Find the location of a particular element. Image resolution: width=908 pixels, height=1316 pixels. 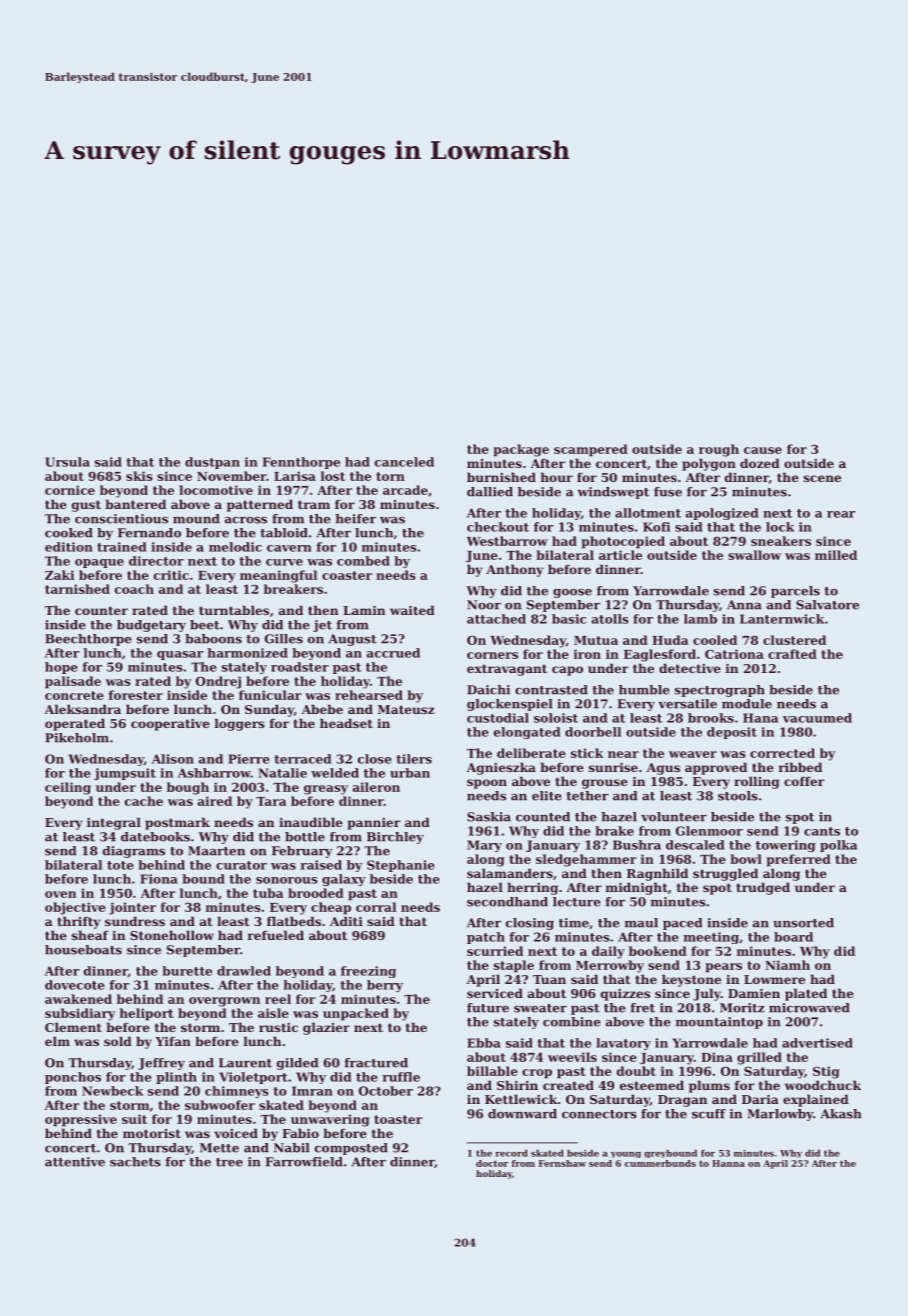

attentive is located at coordinates (75, 1162).
